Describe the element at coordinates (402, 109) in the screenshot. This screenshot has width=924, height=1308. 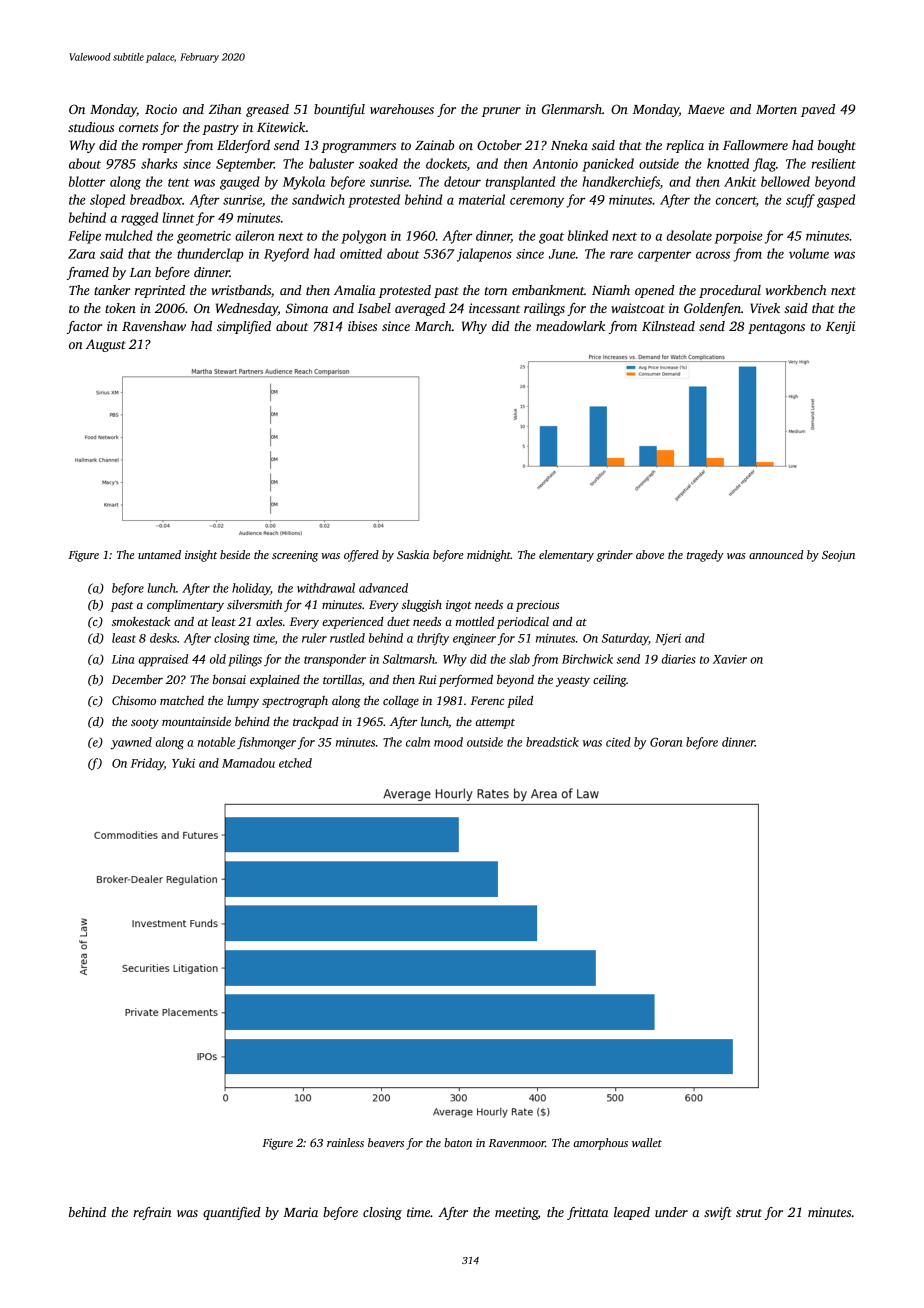
I see `warehouses` at that location.
